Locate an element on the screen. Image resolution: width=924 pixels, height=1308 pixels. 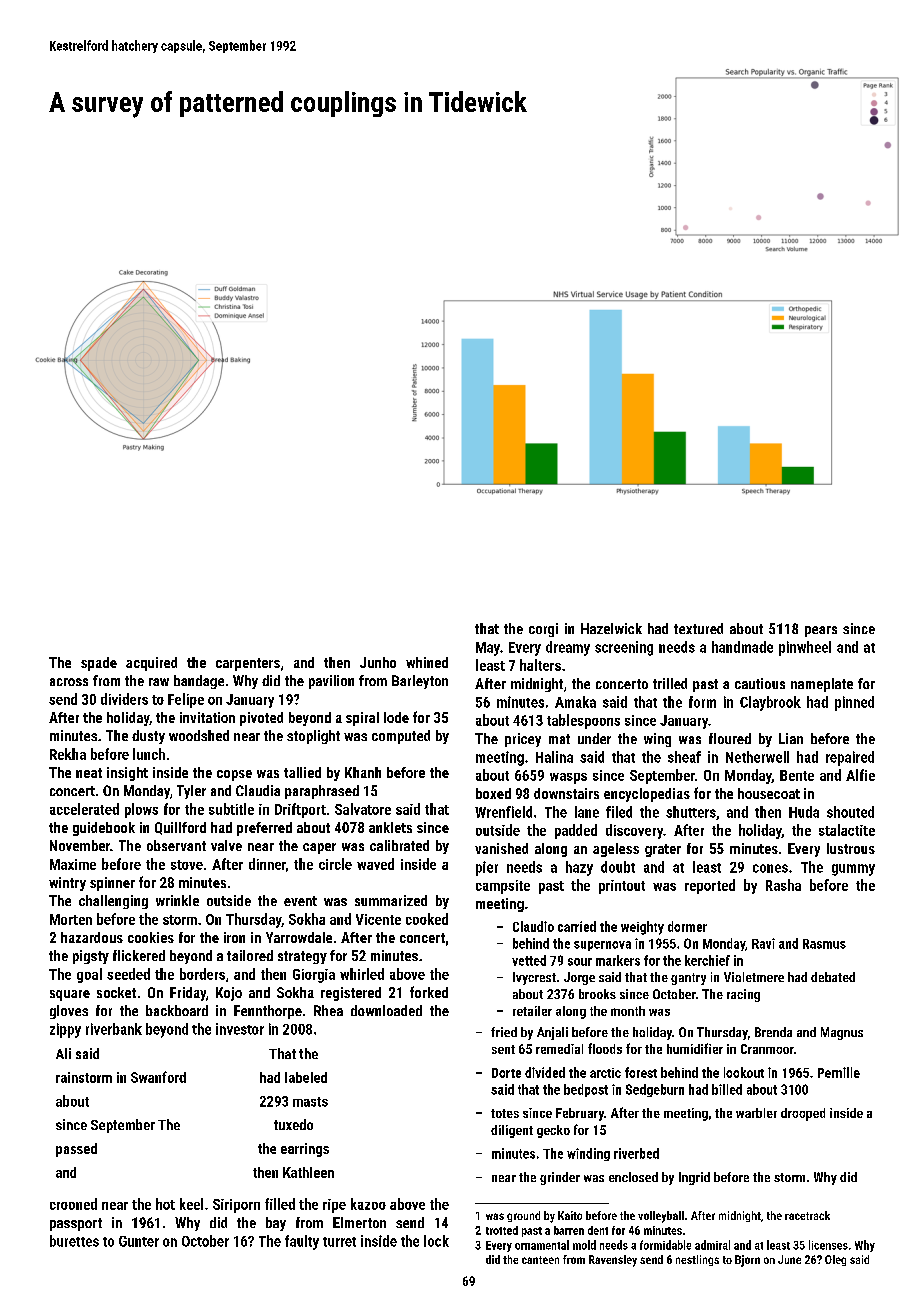
canteen is located at coordinates (540, 1260).
